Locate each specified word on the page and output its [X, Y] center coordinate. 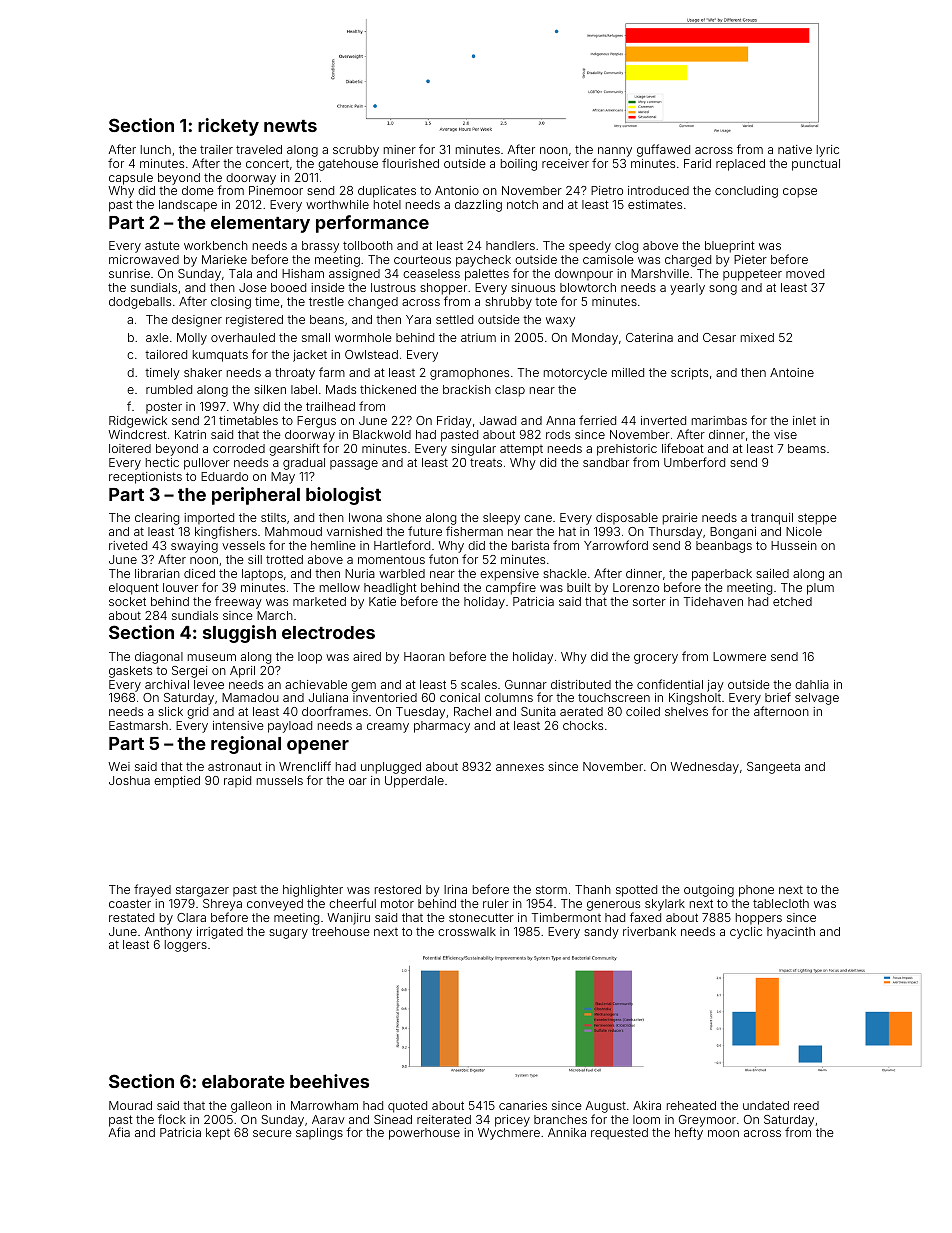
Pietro [607, 190]
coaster [130, 903]
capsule [131, 179]
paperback [722, 575]
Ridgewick [138, 422]
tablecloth [781, 903]
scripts [689, 374]
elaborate [243, 1081]
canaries [523, 1105]
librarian [157, 573]
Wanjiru [348, 919]
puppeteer [752, 275]
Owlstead [371, 354]
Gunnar [526, 684]
